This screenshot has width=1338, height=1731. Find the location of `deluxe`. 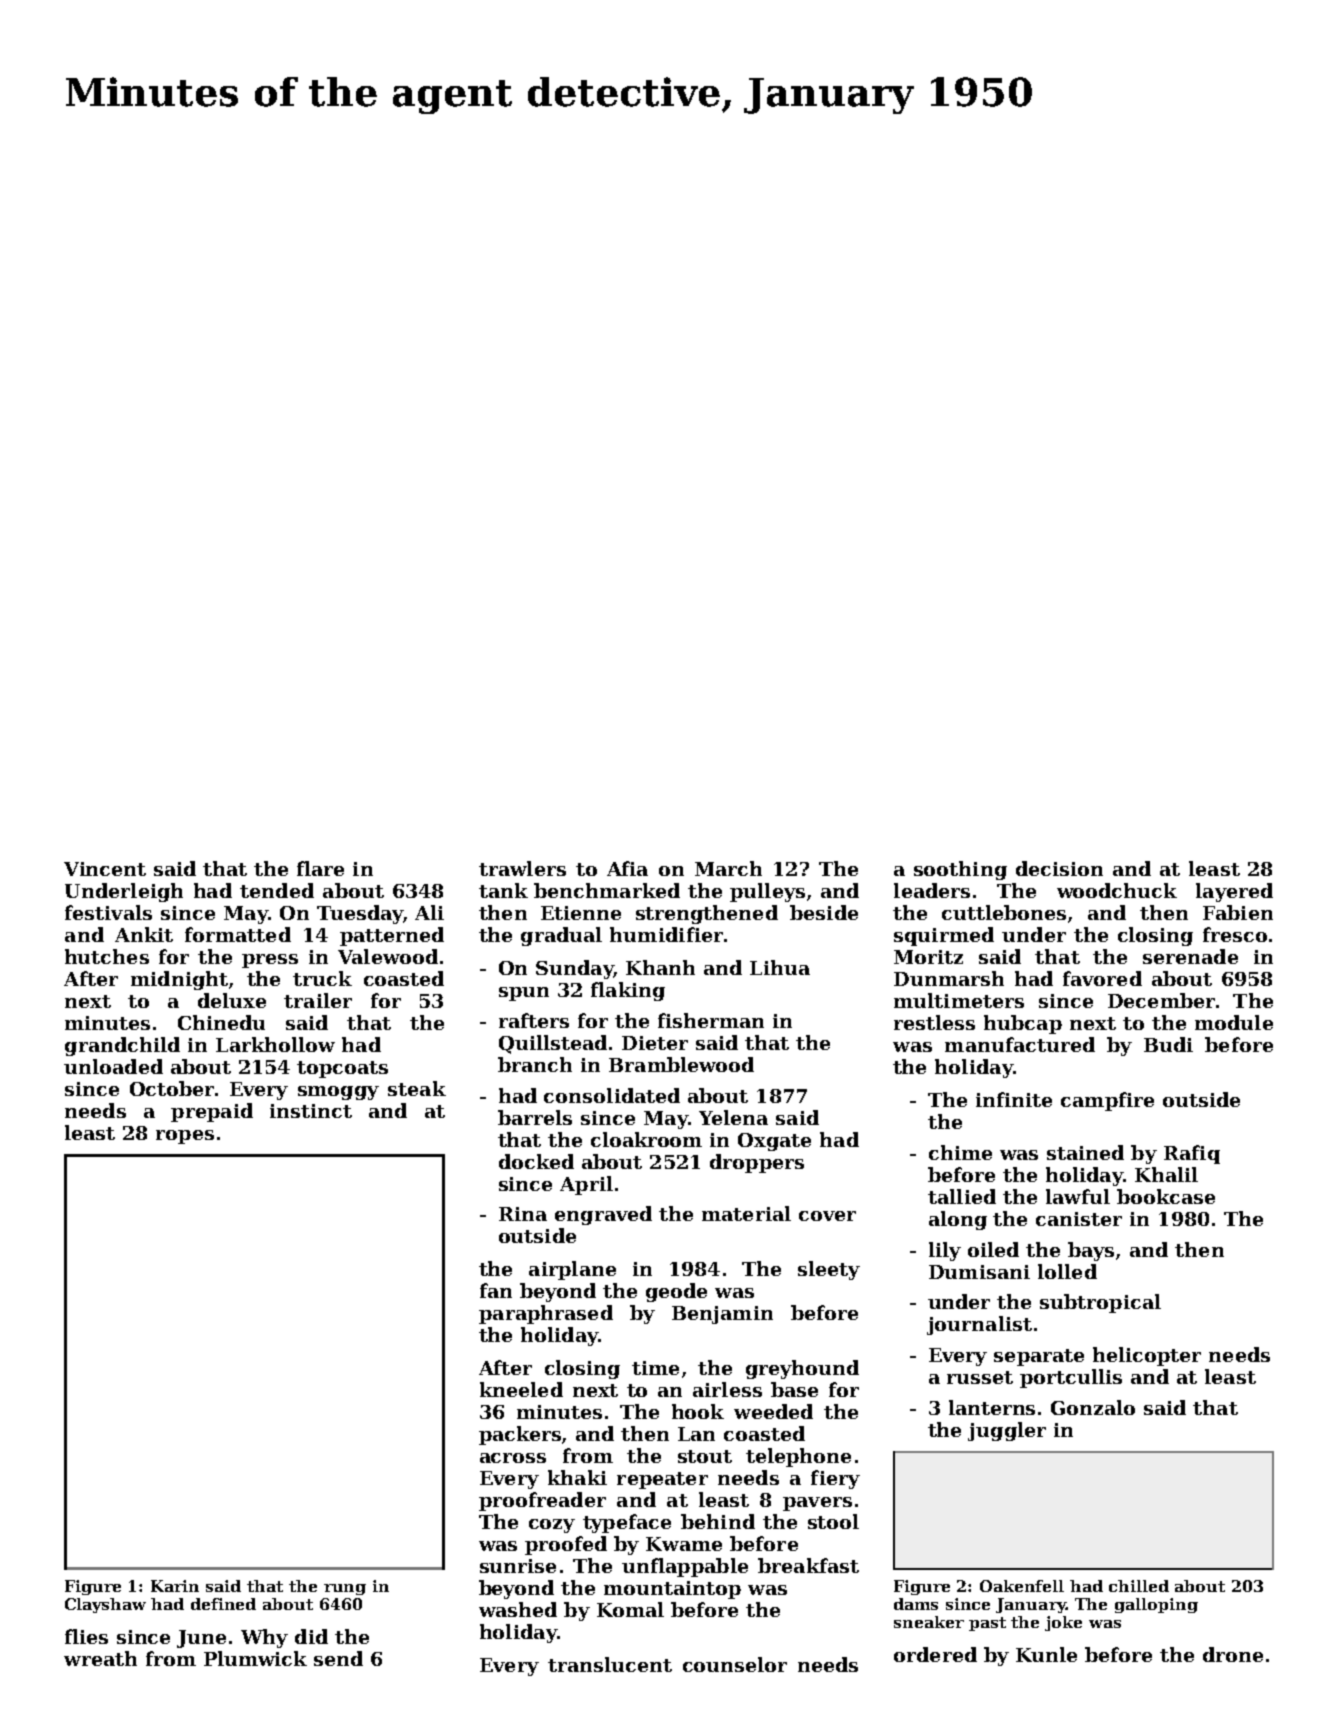

deluxe is located at coordinates (232, 1000).
